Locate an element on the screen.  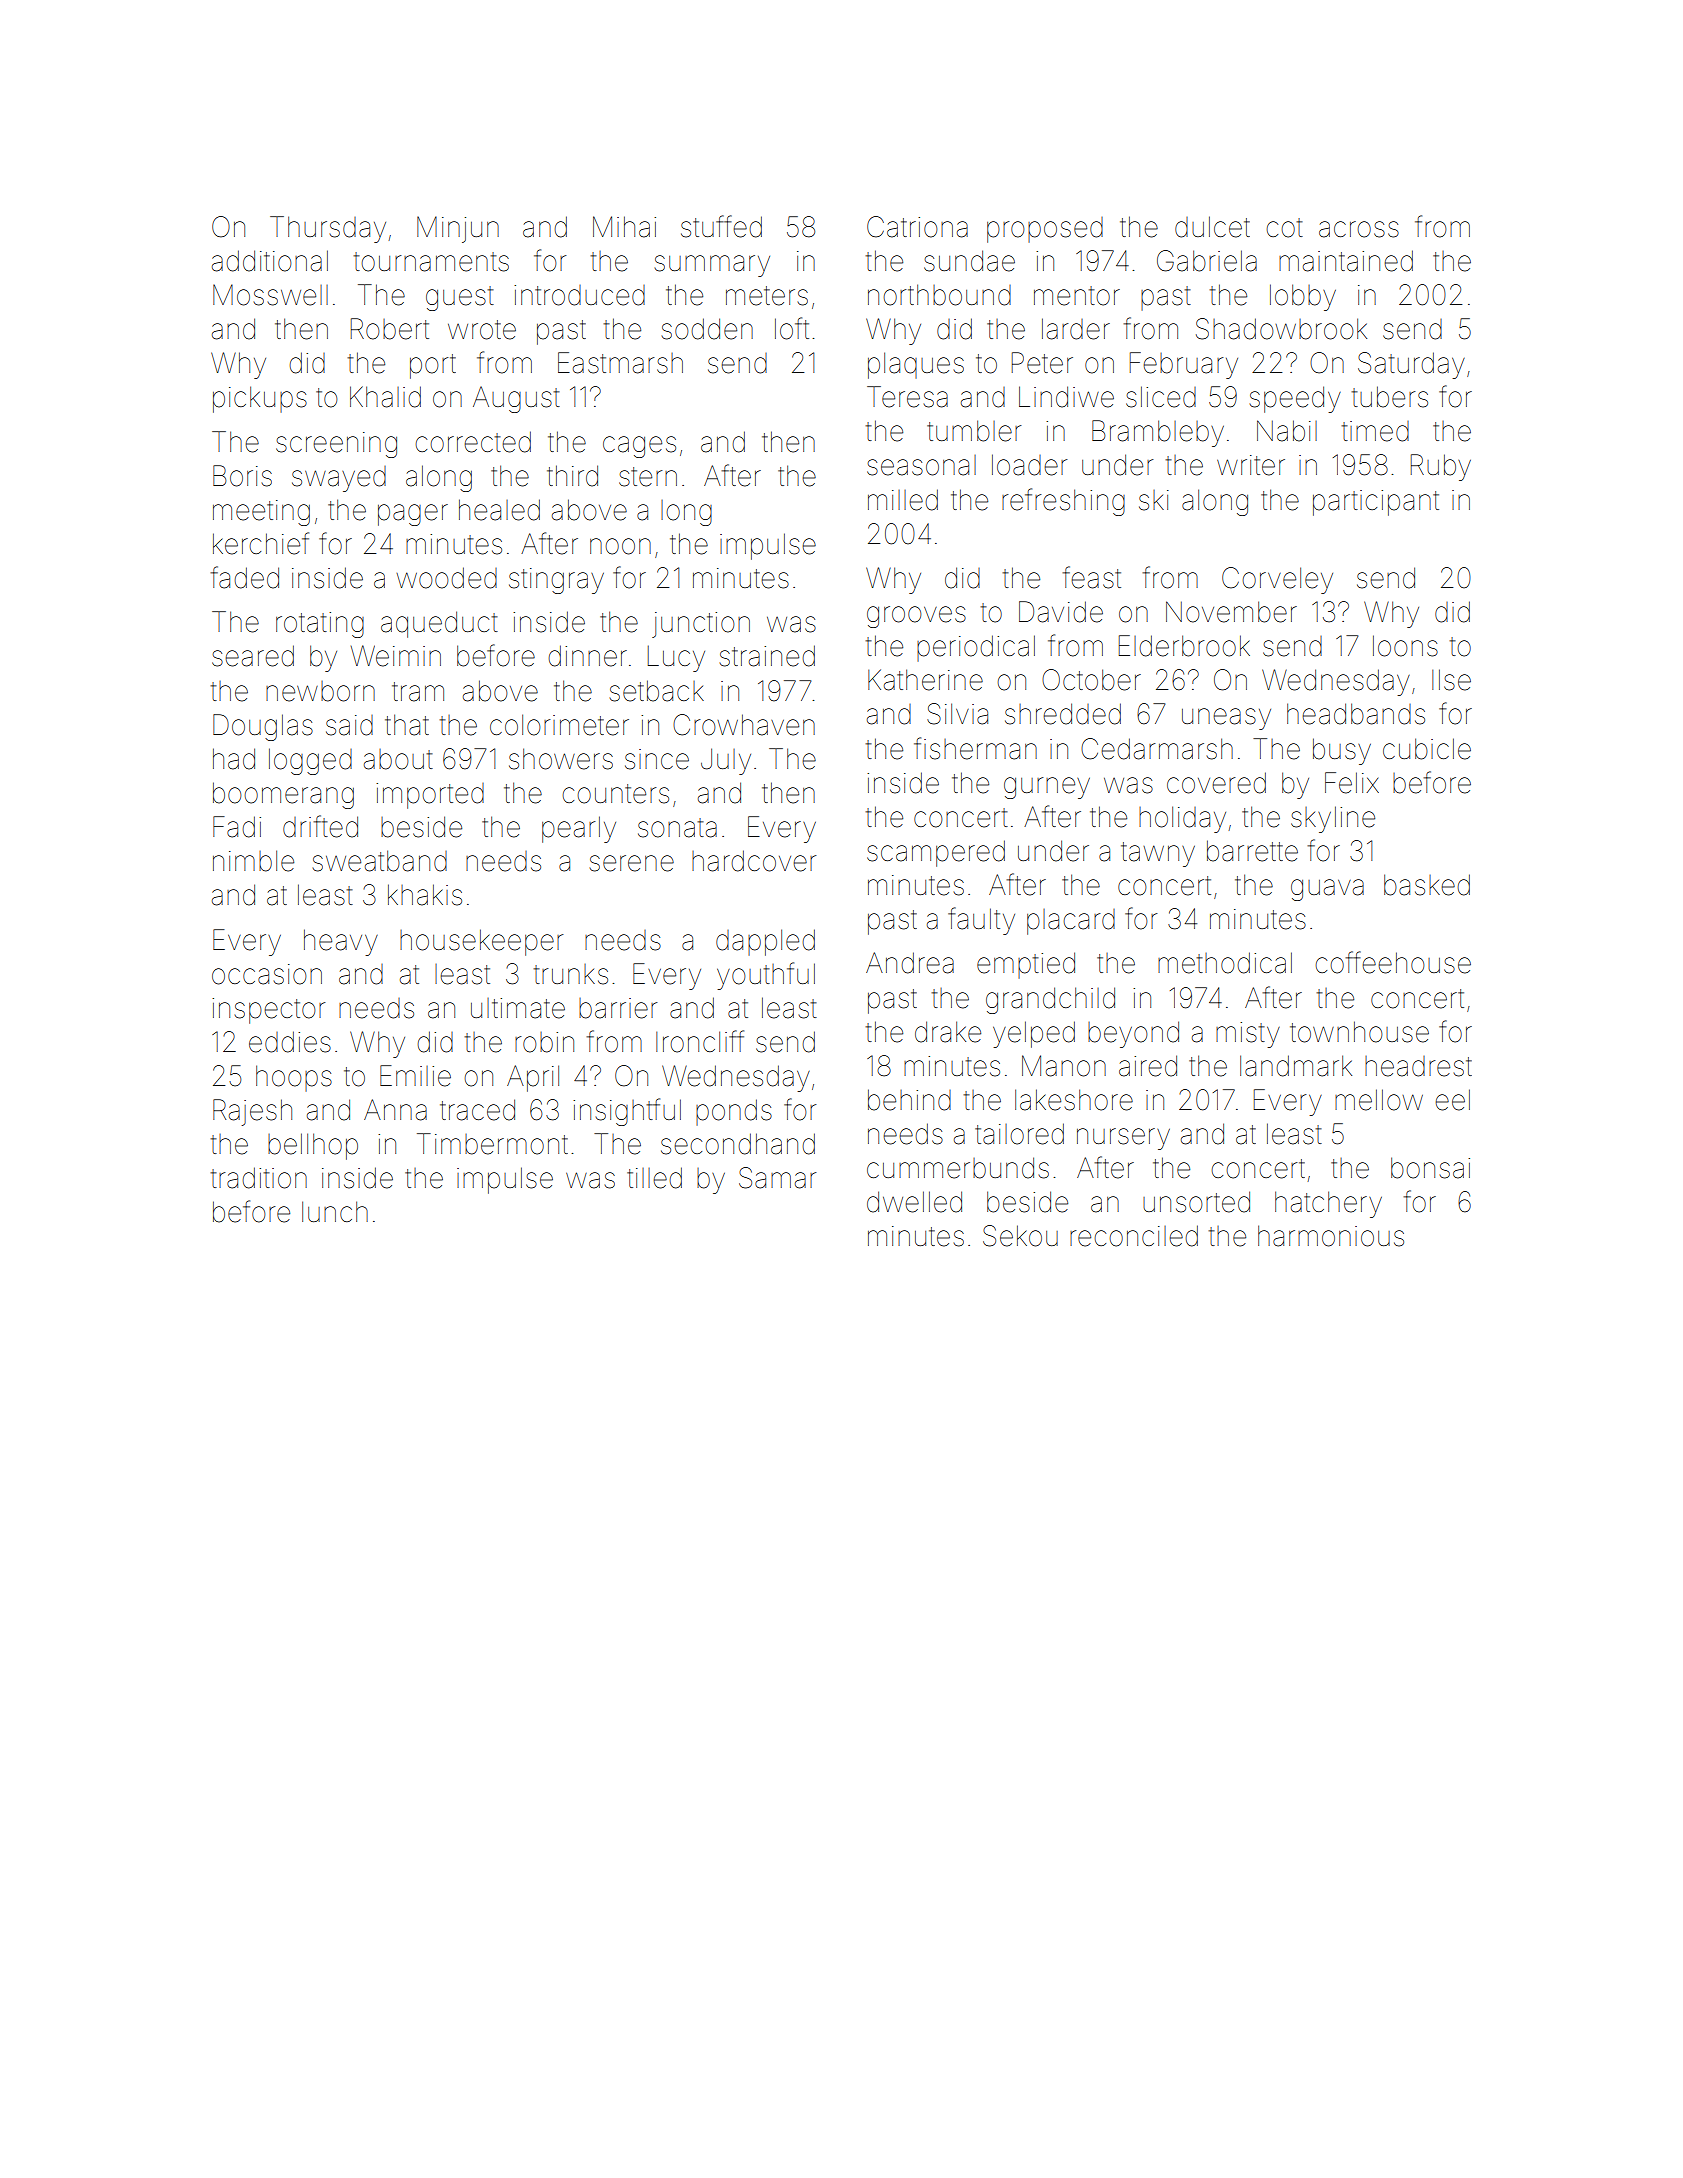
rotating is located at coordinates (320, 625).
